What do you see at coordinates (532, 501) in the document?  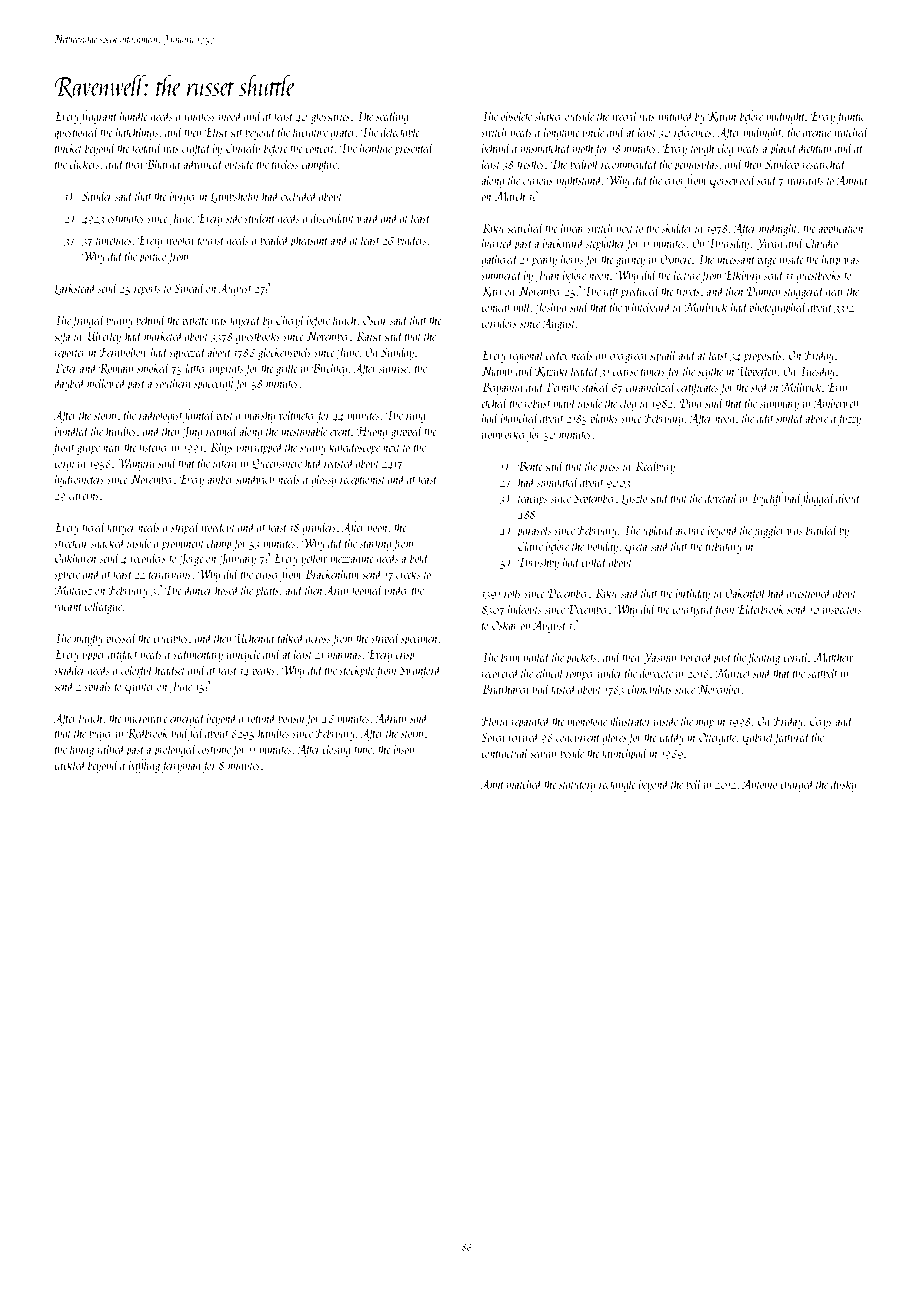 I see `teacups` at bounding box center [532, 501].
